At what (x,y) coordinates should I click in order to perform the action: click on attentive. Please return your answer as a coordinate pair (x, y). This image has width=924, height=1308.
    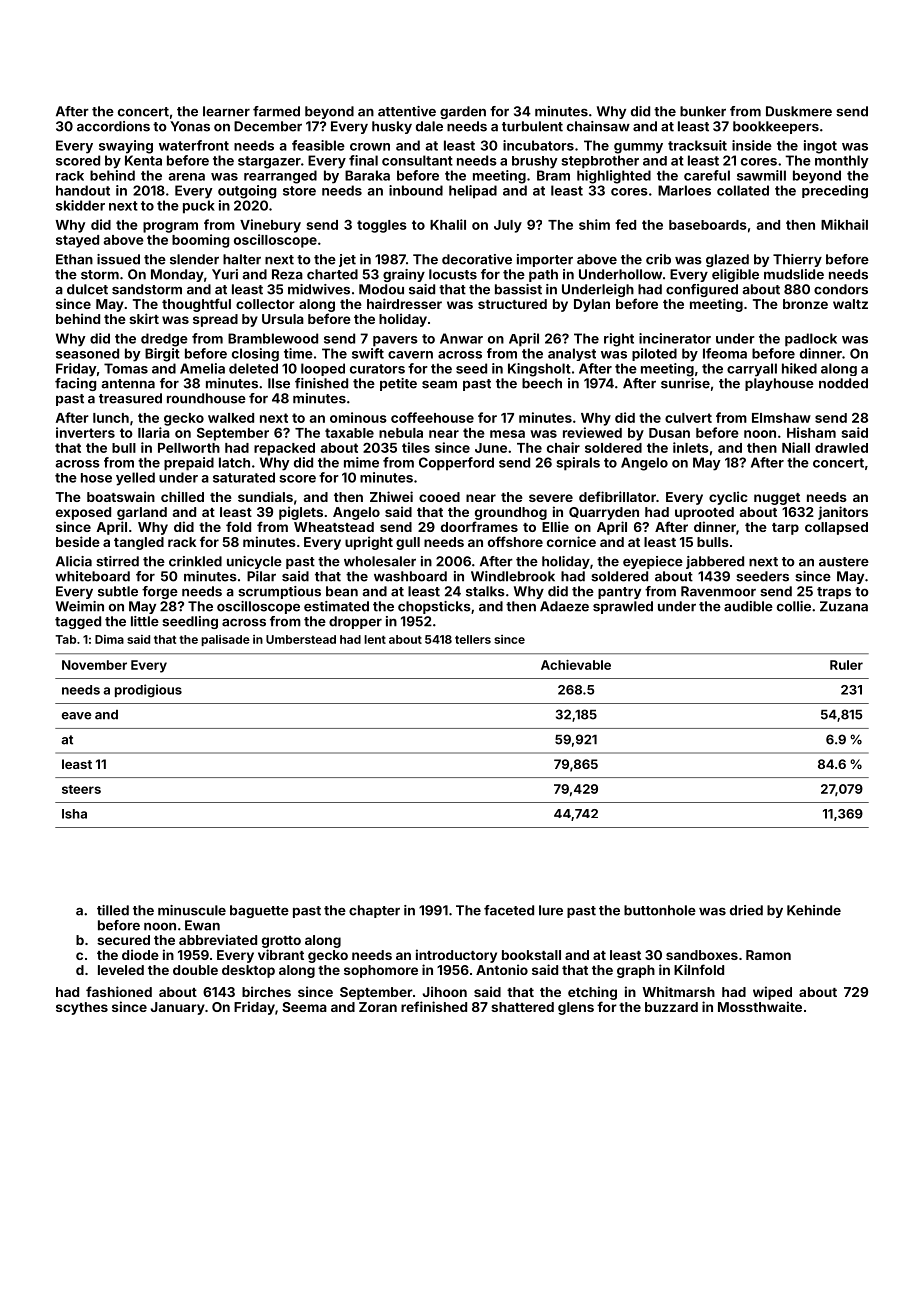
    Looking at the image, I should click on (407, 111).
